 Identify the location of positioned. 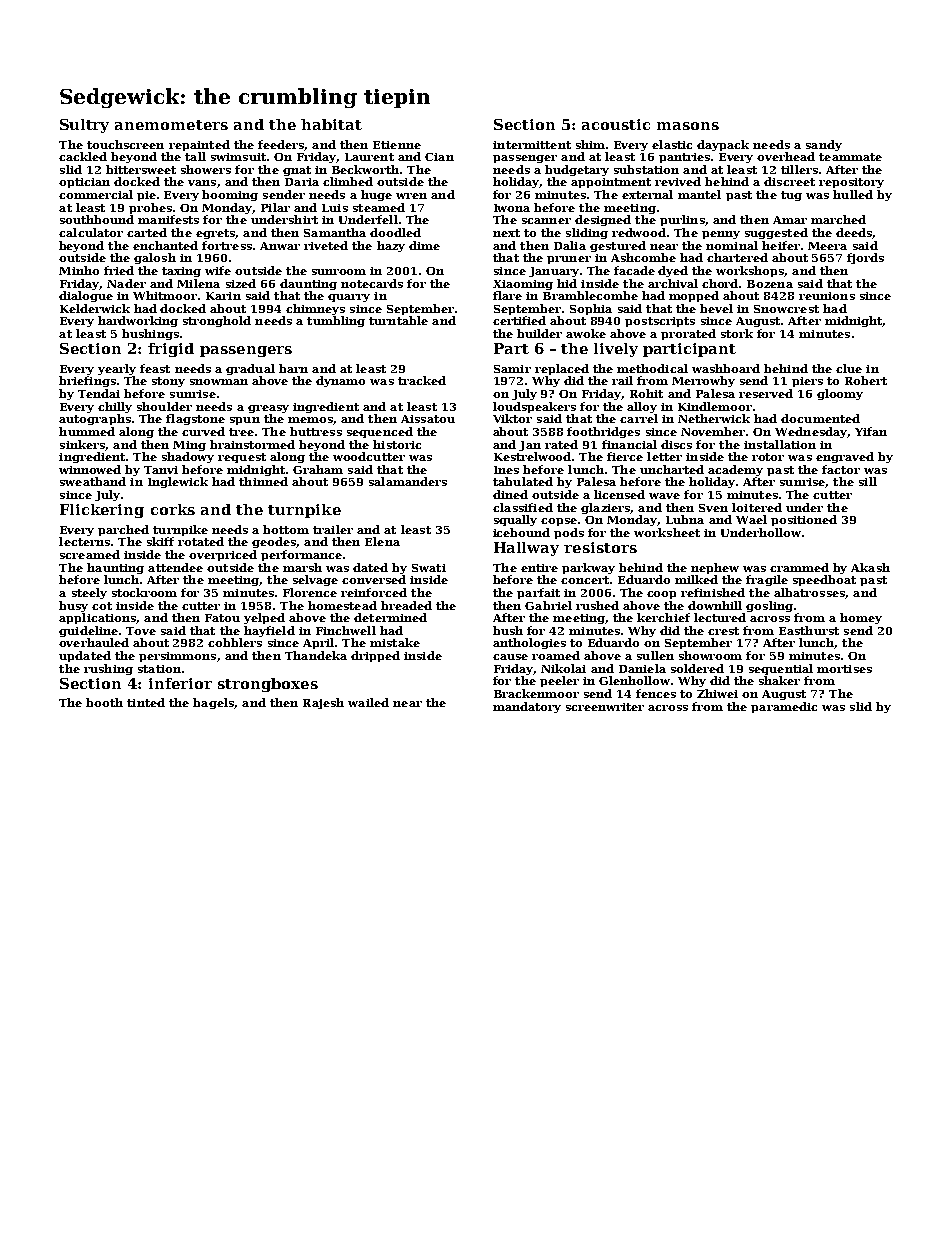
(804, 520).
